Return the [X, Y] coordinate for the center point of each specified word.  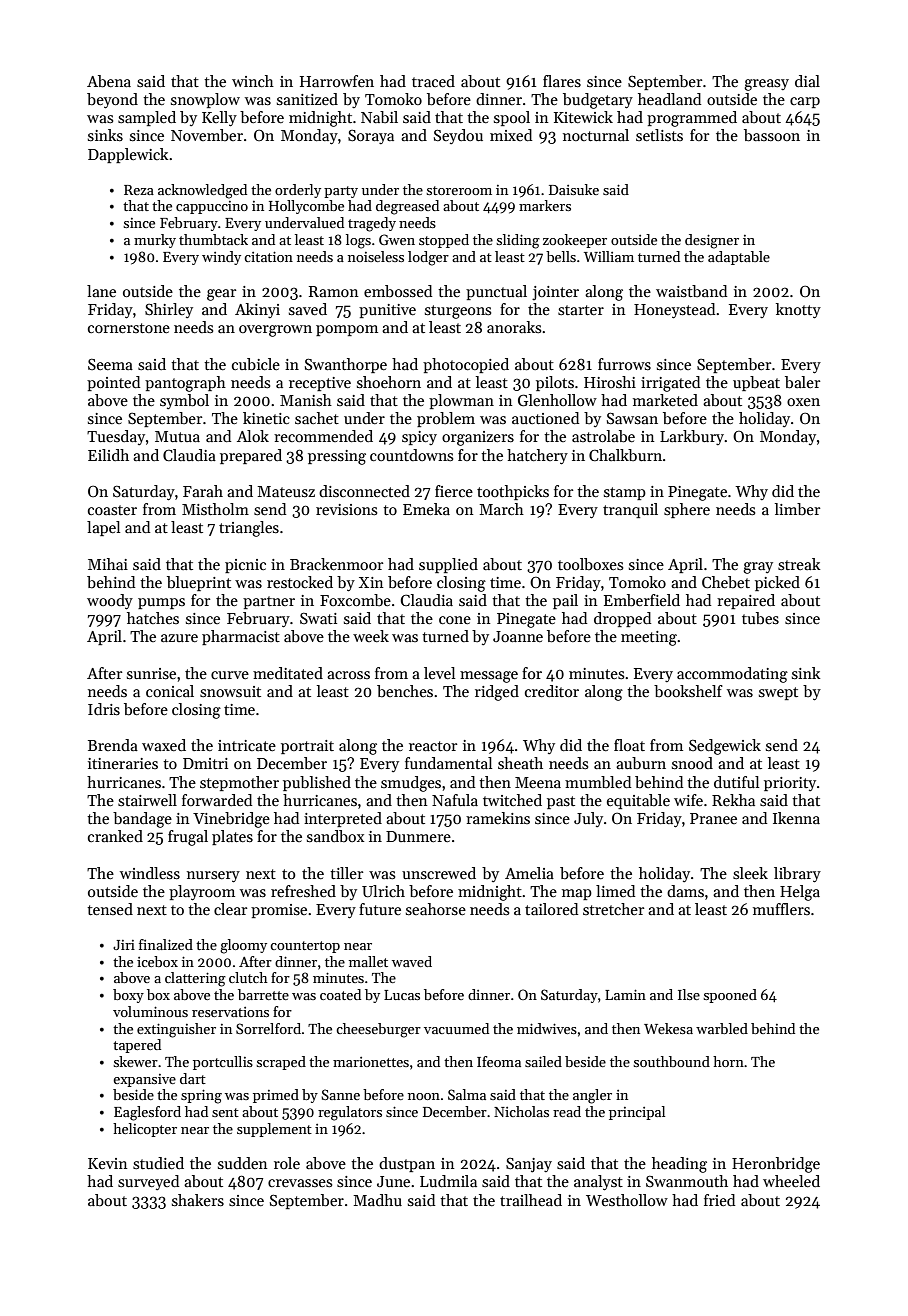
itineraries [123, 763]
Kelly [219, 119]
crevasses [300, 1183]
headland [669, 99]
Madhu [378, 1200]
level [439, 673]
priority [790, 784]
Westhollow [627, 1200]
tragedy [372, 224]
